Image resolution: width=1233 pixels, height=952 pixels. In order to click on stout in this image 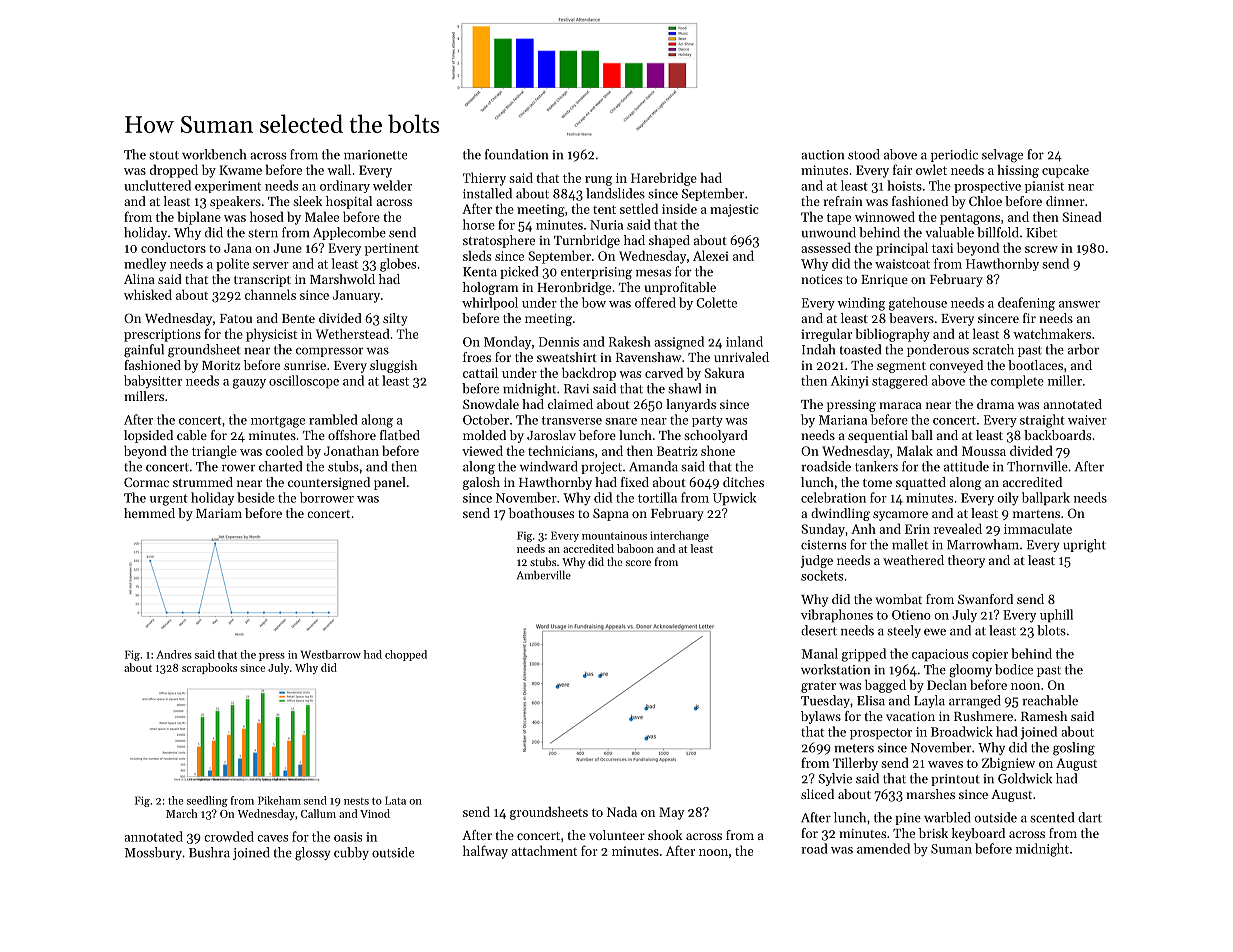, I will do `click(164, 155)`.
